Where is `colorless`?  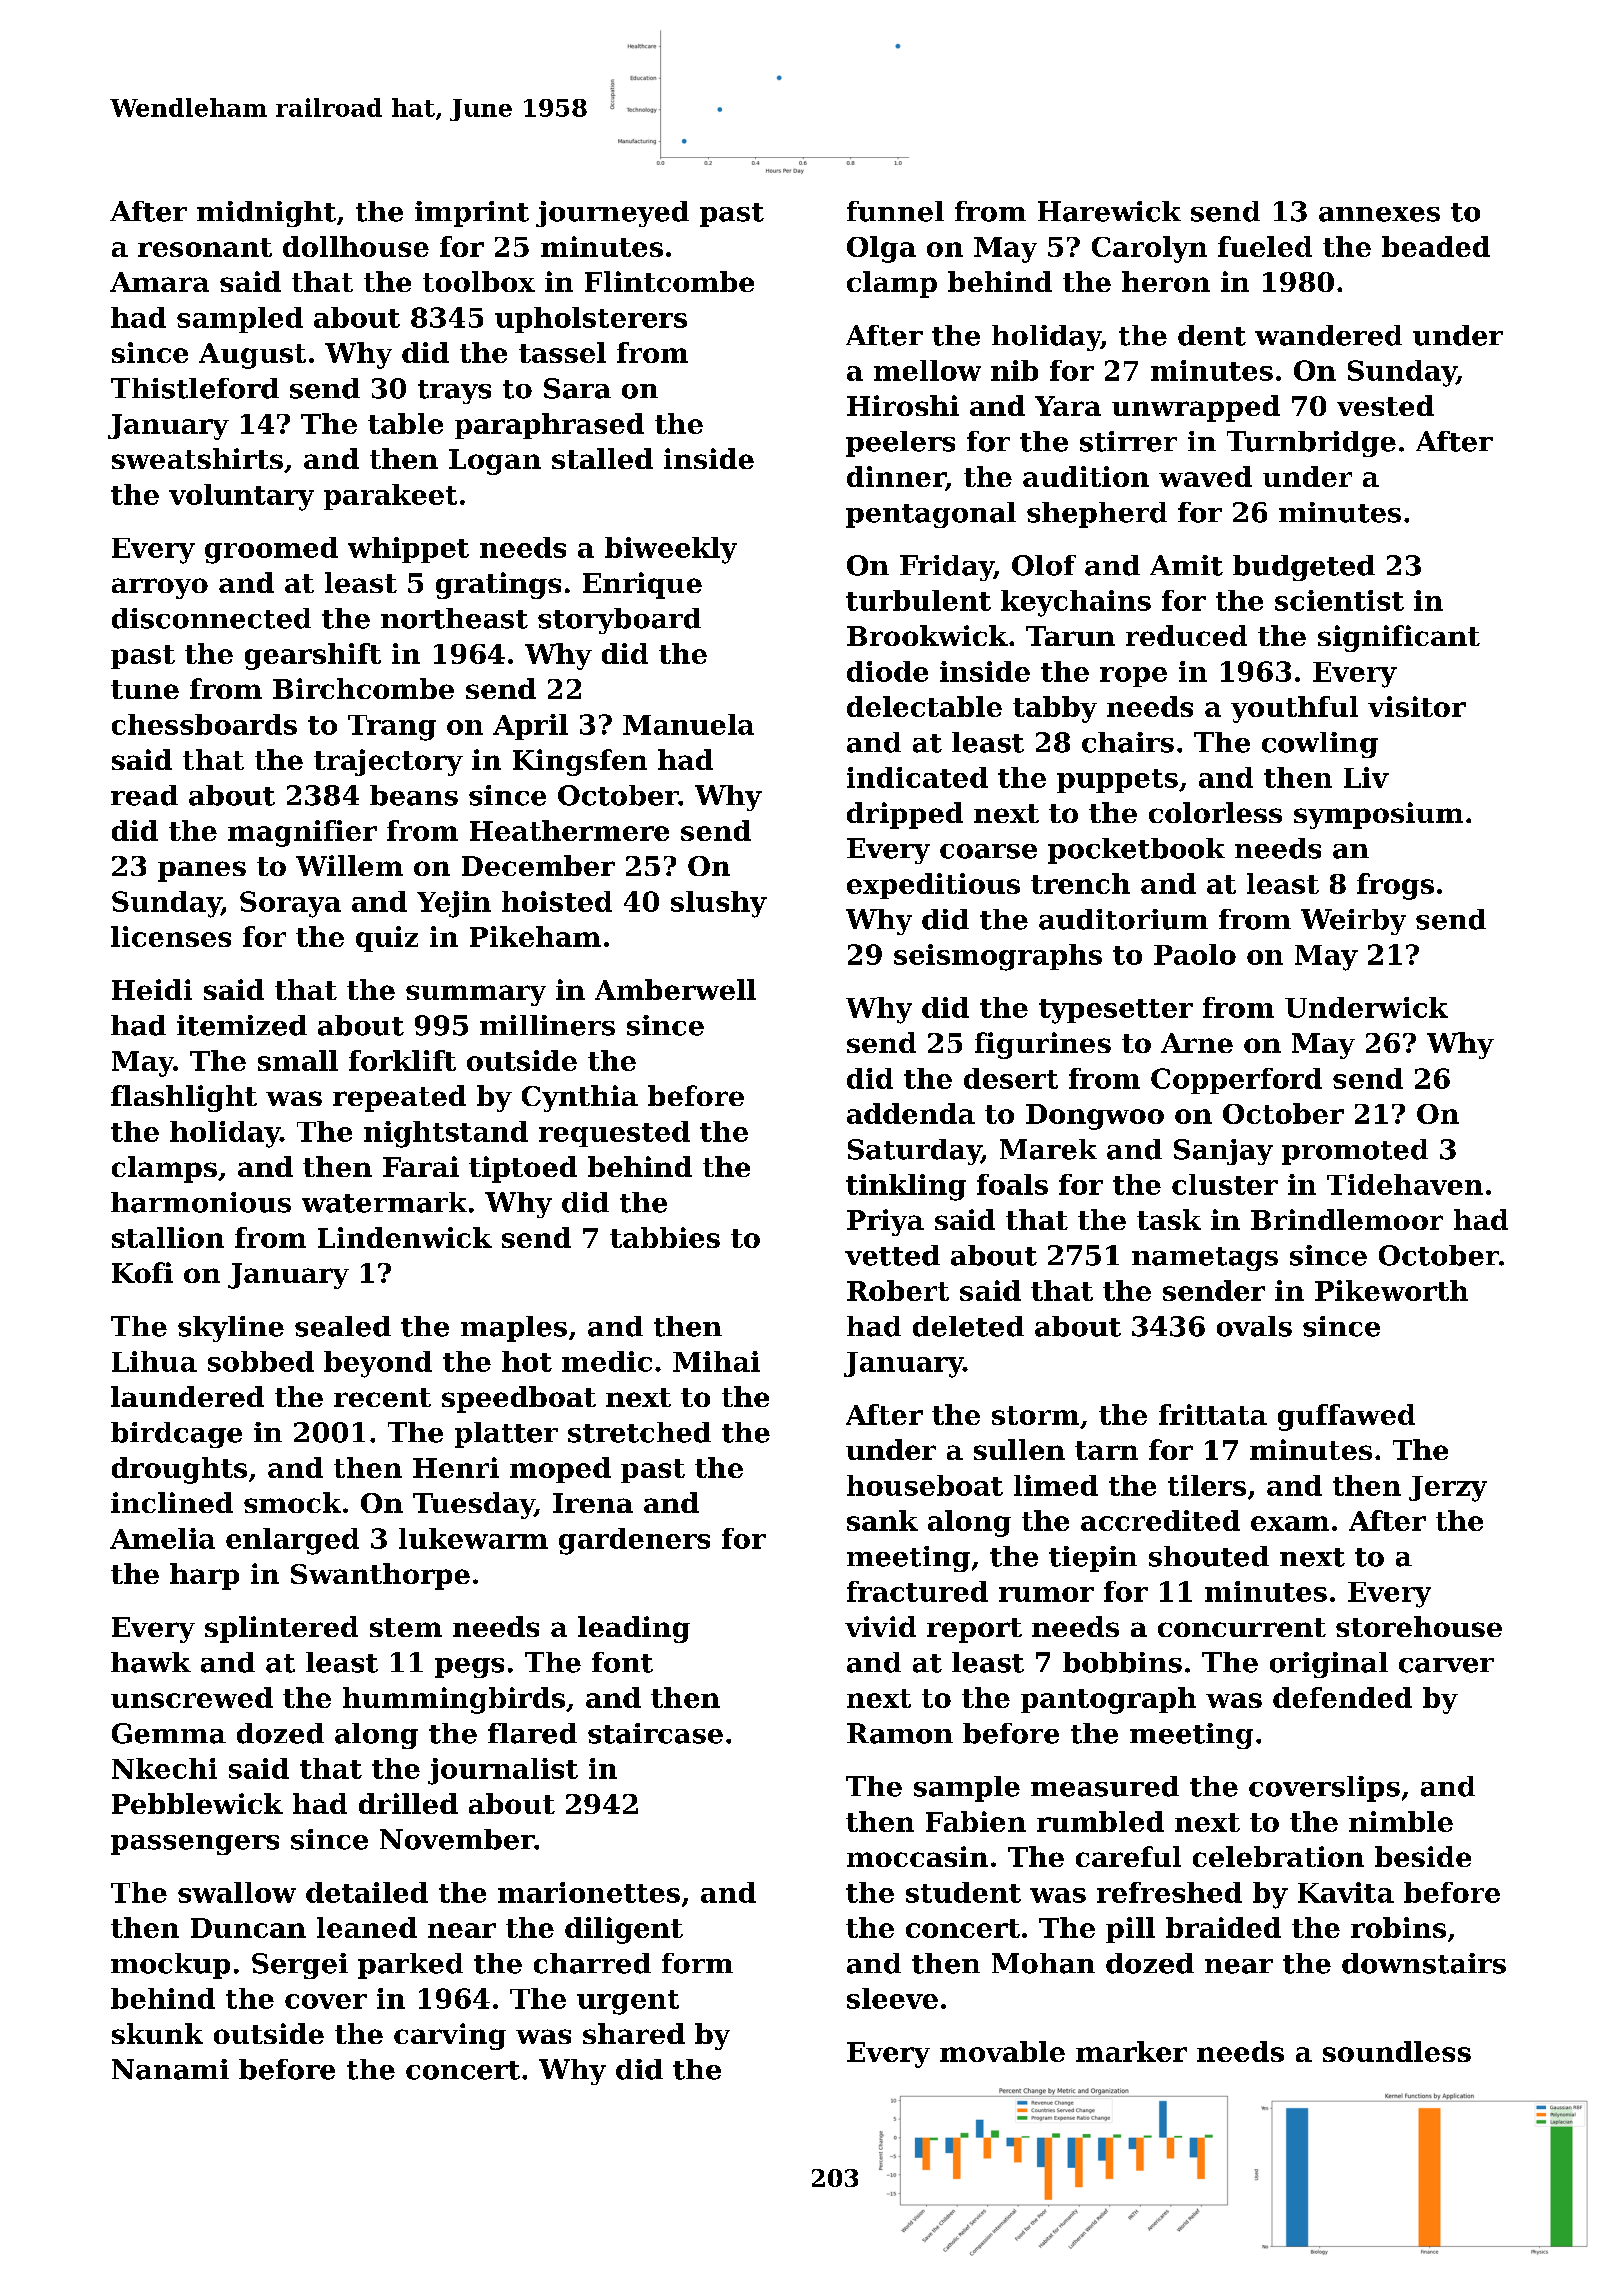 colorless is located at coordinates (1215, 812).
